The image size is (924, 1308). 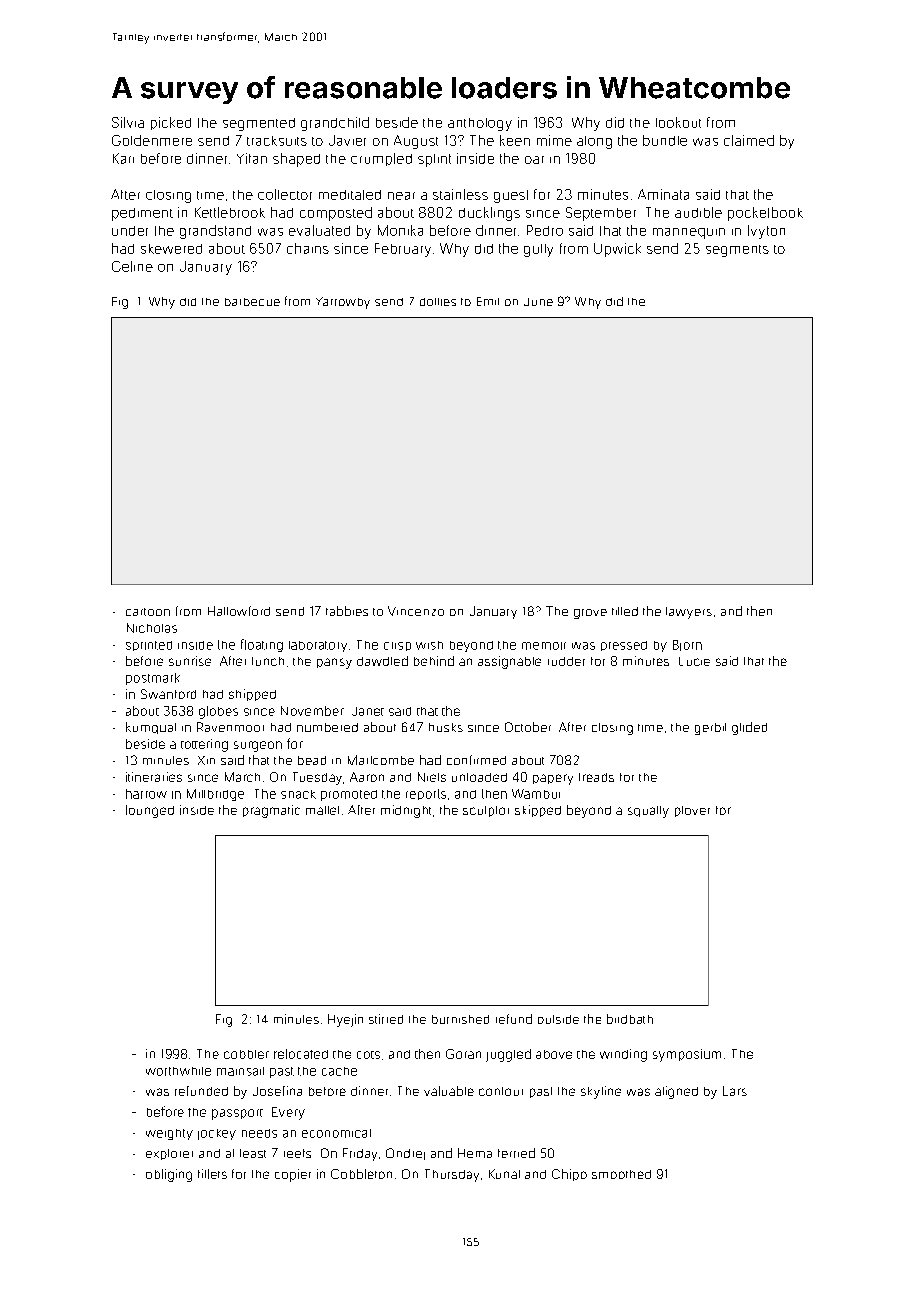 I want to click on Hallowford, so click(x=239, y=611).
